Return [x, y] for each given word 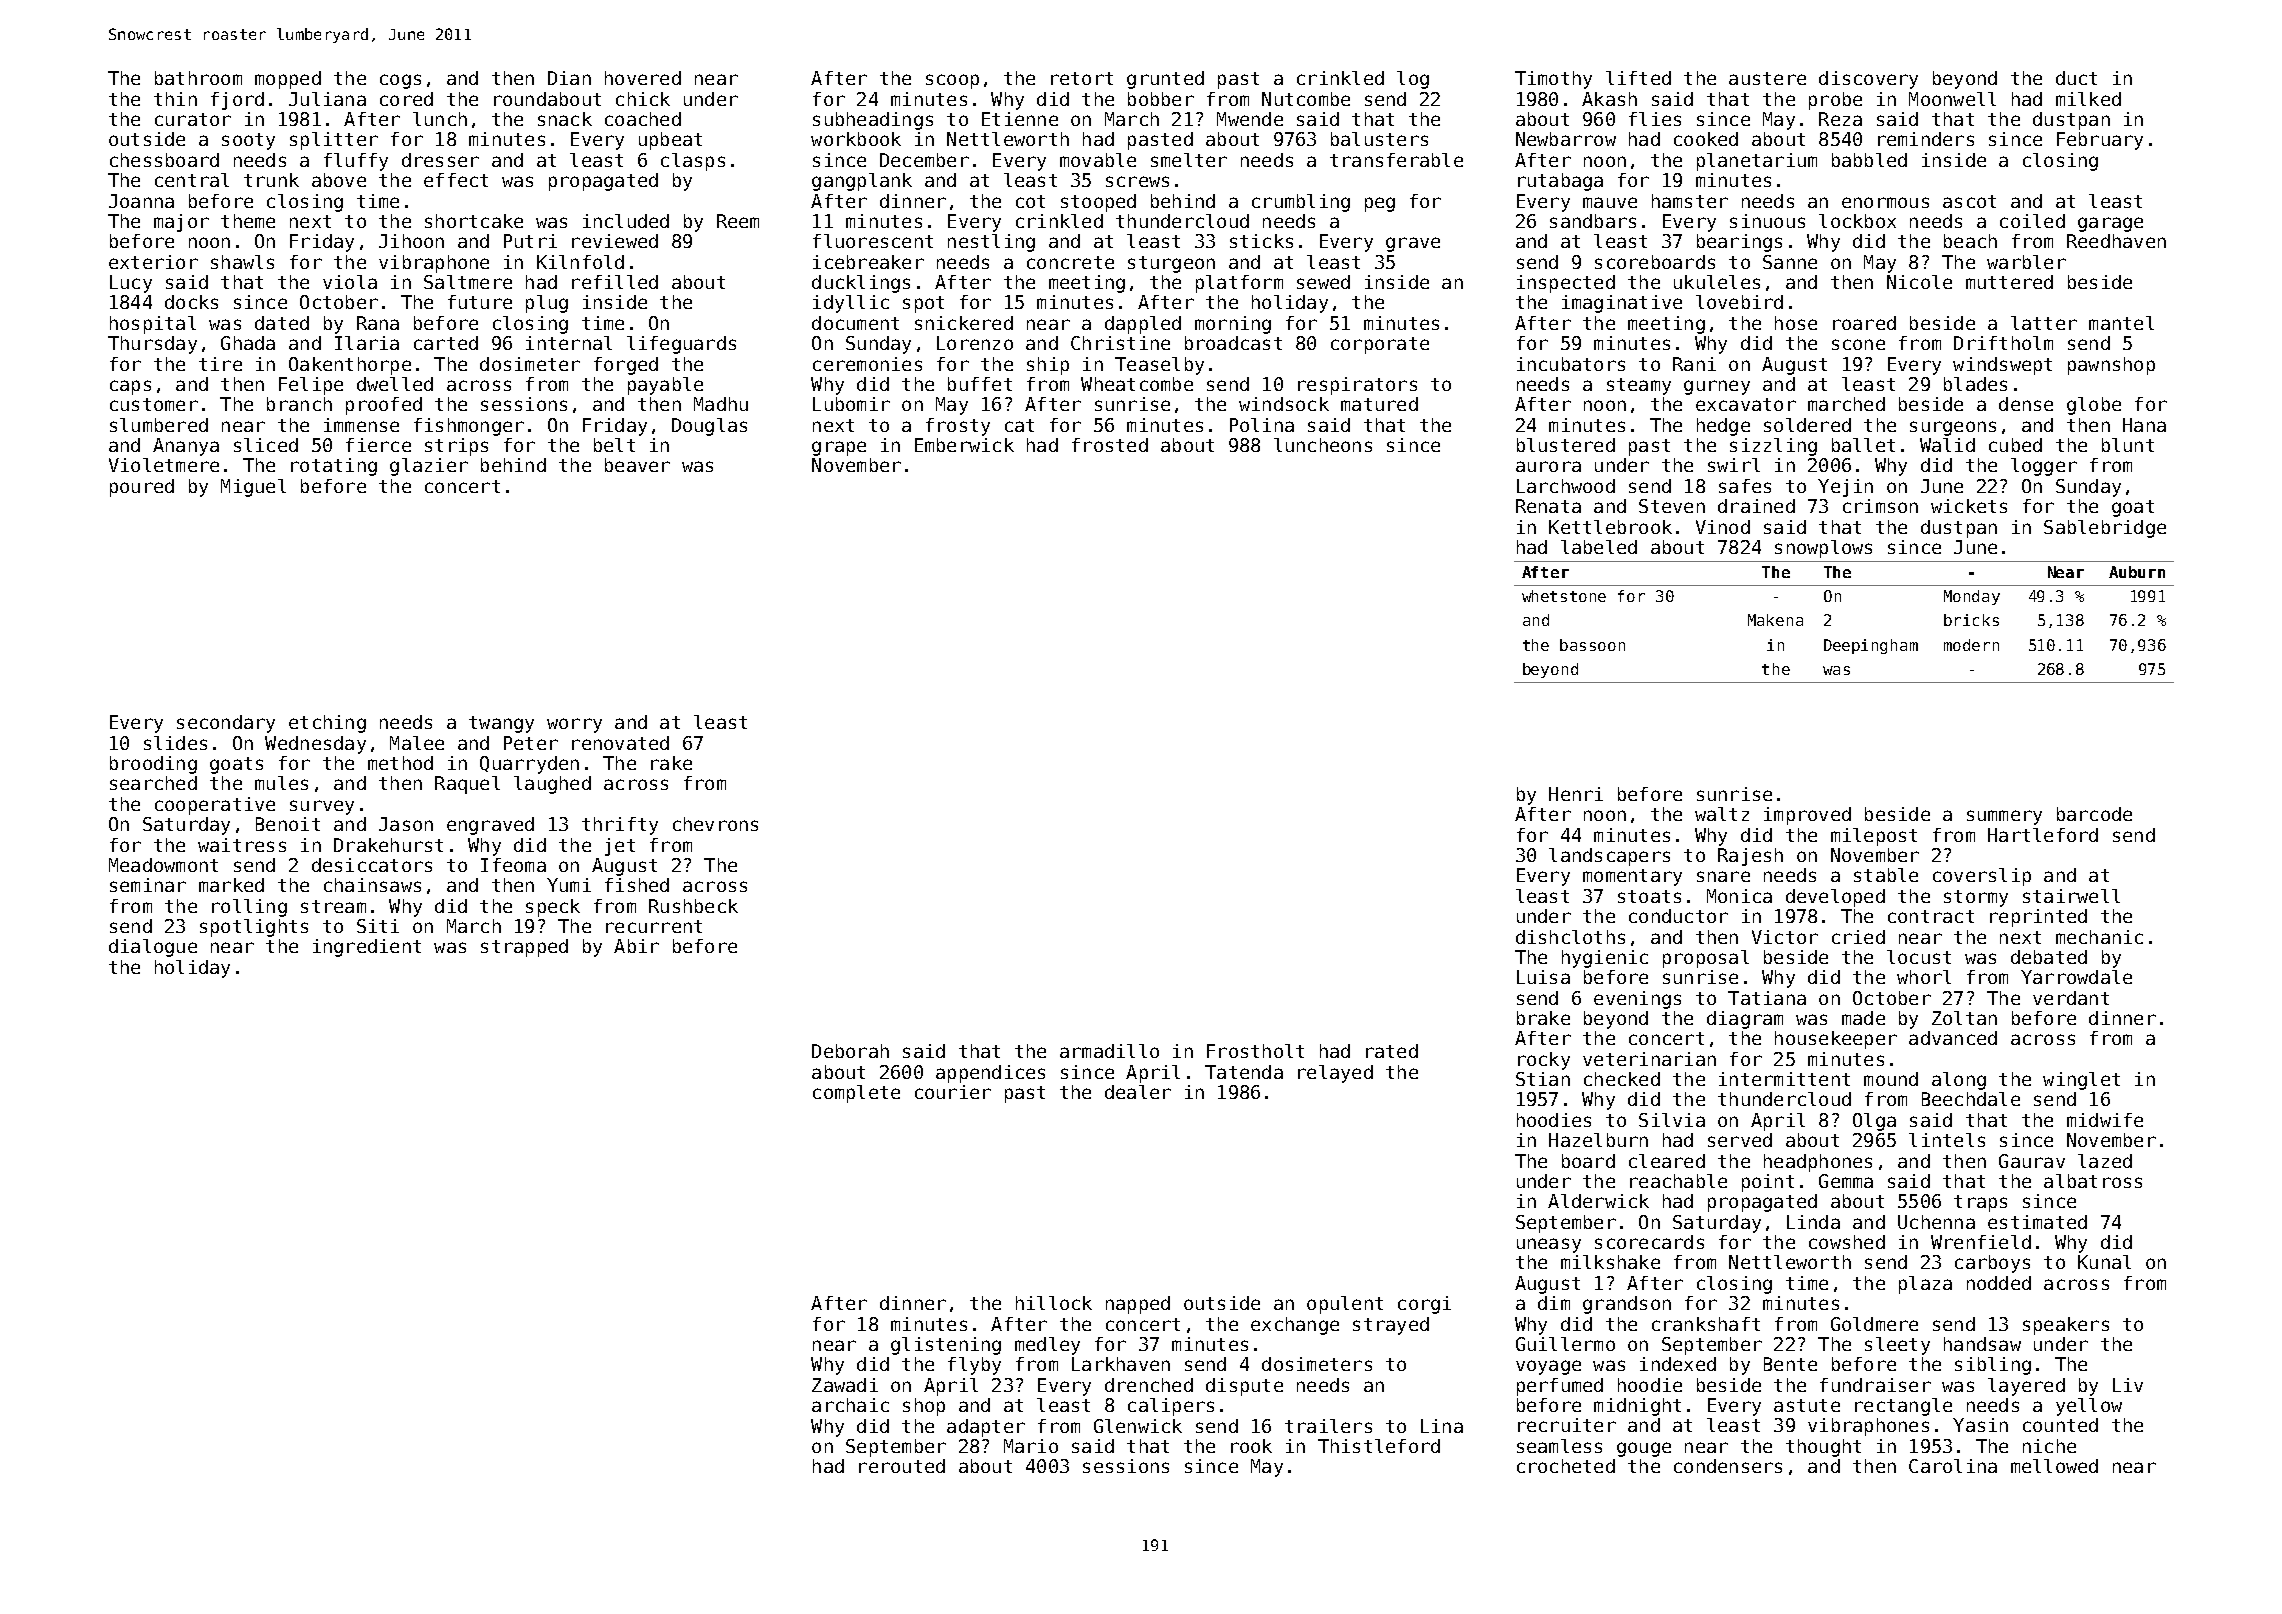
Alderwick [1598, 1201]
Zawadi [845, 1385]
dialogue [153, 948]
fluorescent [873, 241]
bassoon [1592, 645]
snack [565, 119]
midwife [2105, 1120]
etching [327, 724]
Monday [1972, 597]
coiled [2032, 221]
